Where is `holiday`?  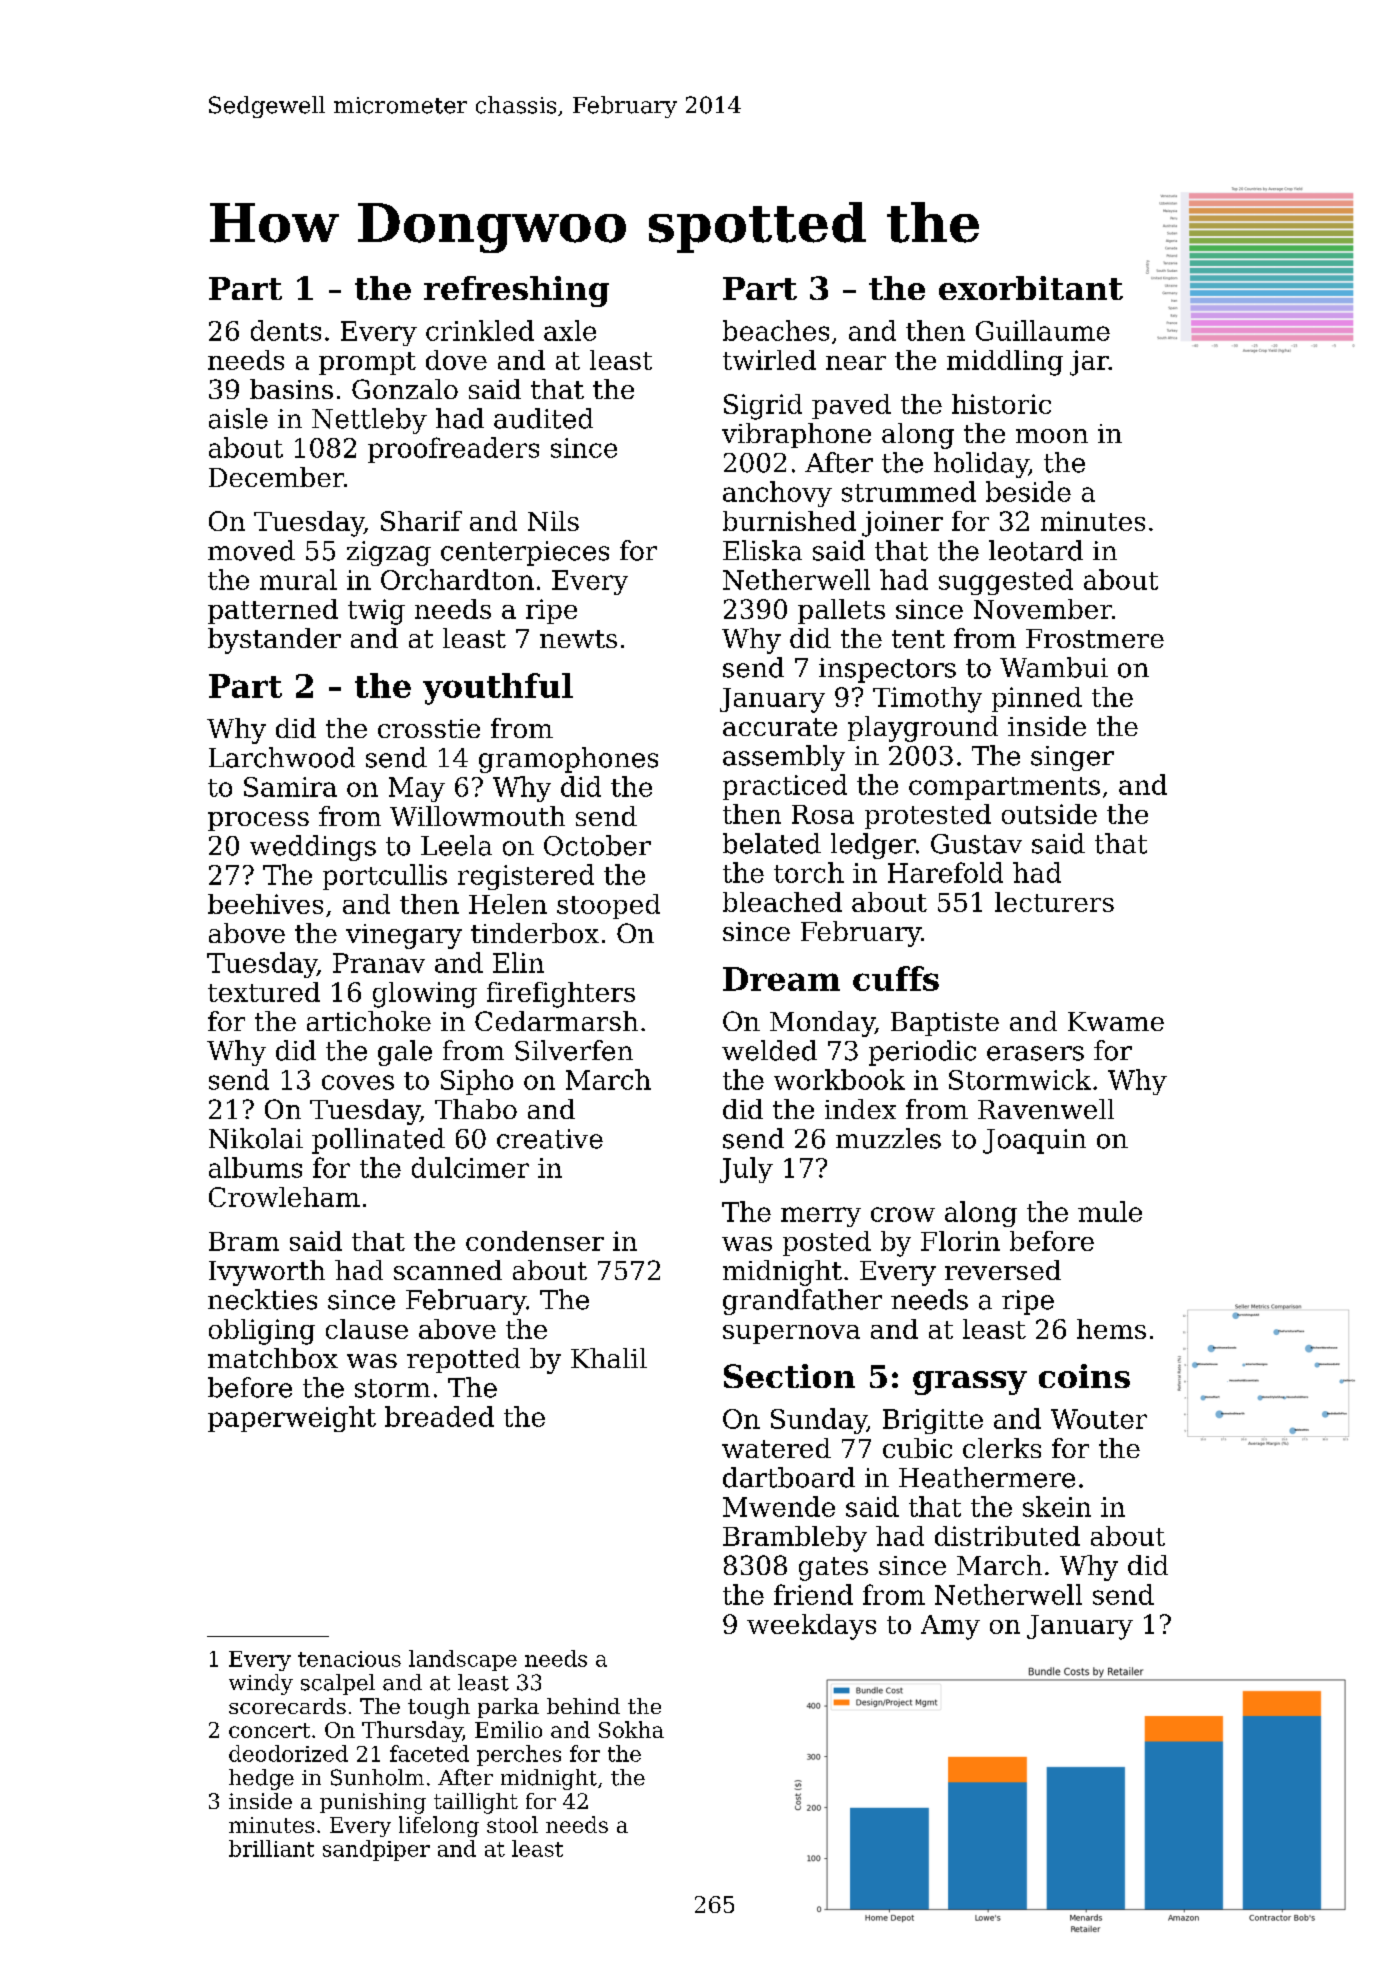 holiday is located at coordinates (981, 465).
